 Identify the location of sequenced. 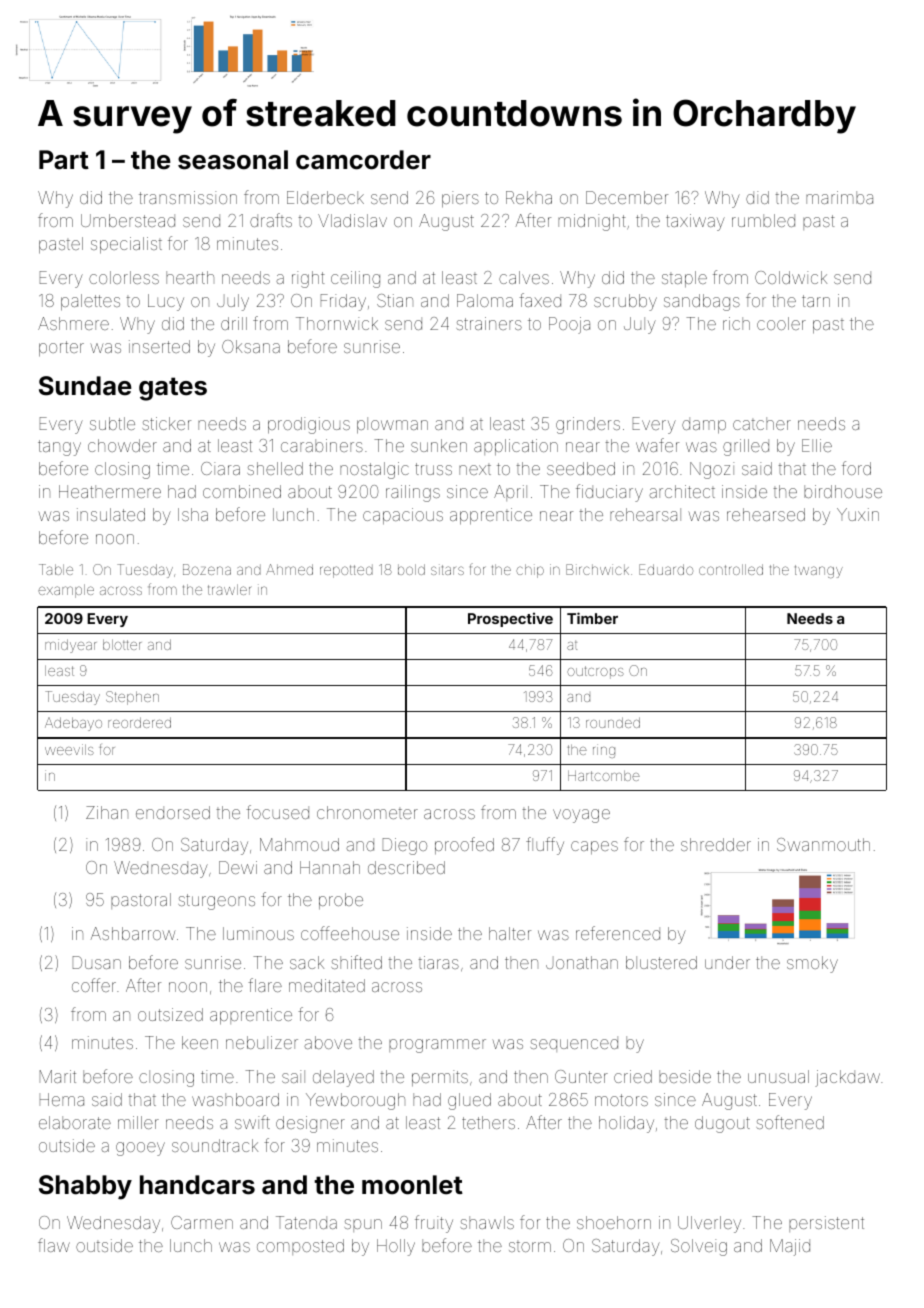
(574, 1044).
